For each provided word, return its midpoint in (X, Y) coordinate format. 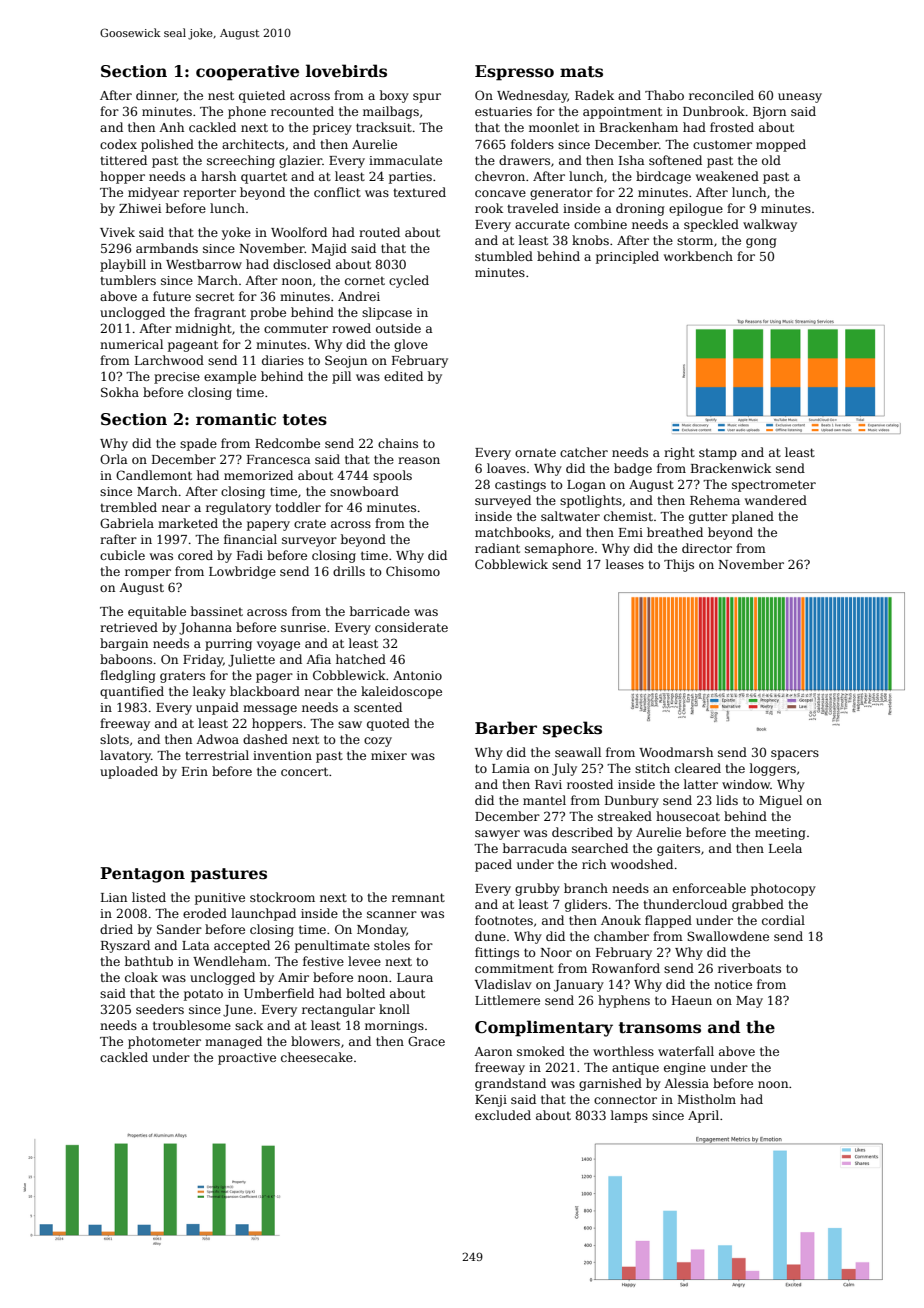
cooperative (247, 73)
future (172, 296)
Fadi (250, 555)
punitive (220, 899)
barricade (380, 611)
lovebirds (346, 71)
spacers (795, 755)
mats (581, 72)
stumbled (504, 256)
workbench (698, 256)
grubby (537, 889)
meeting (780, 834)
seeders (160, 1009)
